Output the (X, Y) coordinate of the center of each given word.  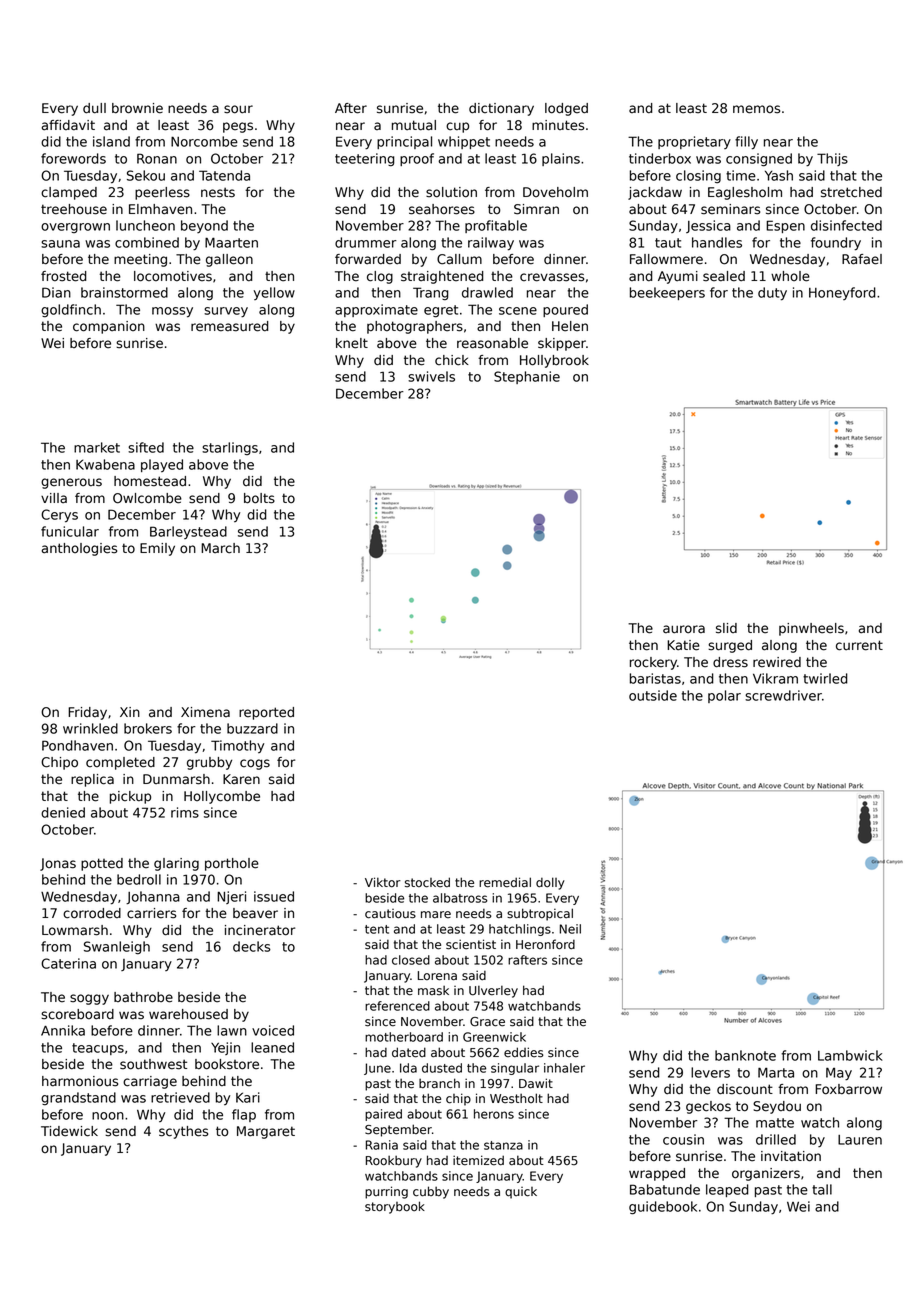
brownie (137, 108)
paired (383, 1115)
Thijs (832, 159)
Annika (63, 1030)
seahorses (442, 209)
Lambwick (850, 1055)
